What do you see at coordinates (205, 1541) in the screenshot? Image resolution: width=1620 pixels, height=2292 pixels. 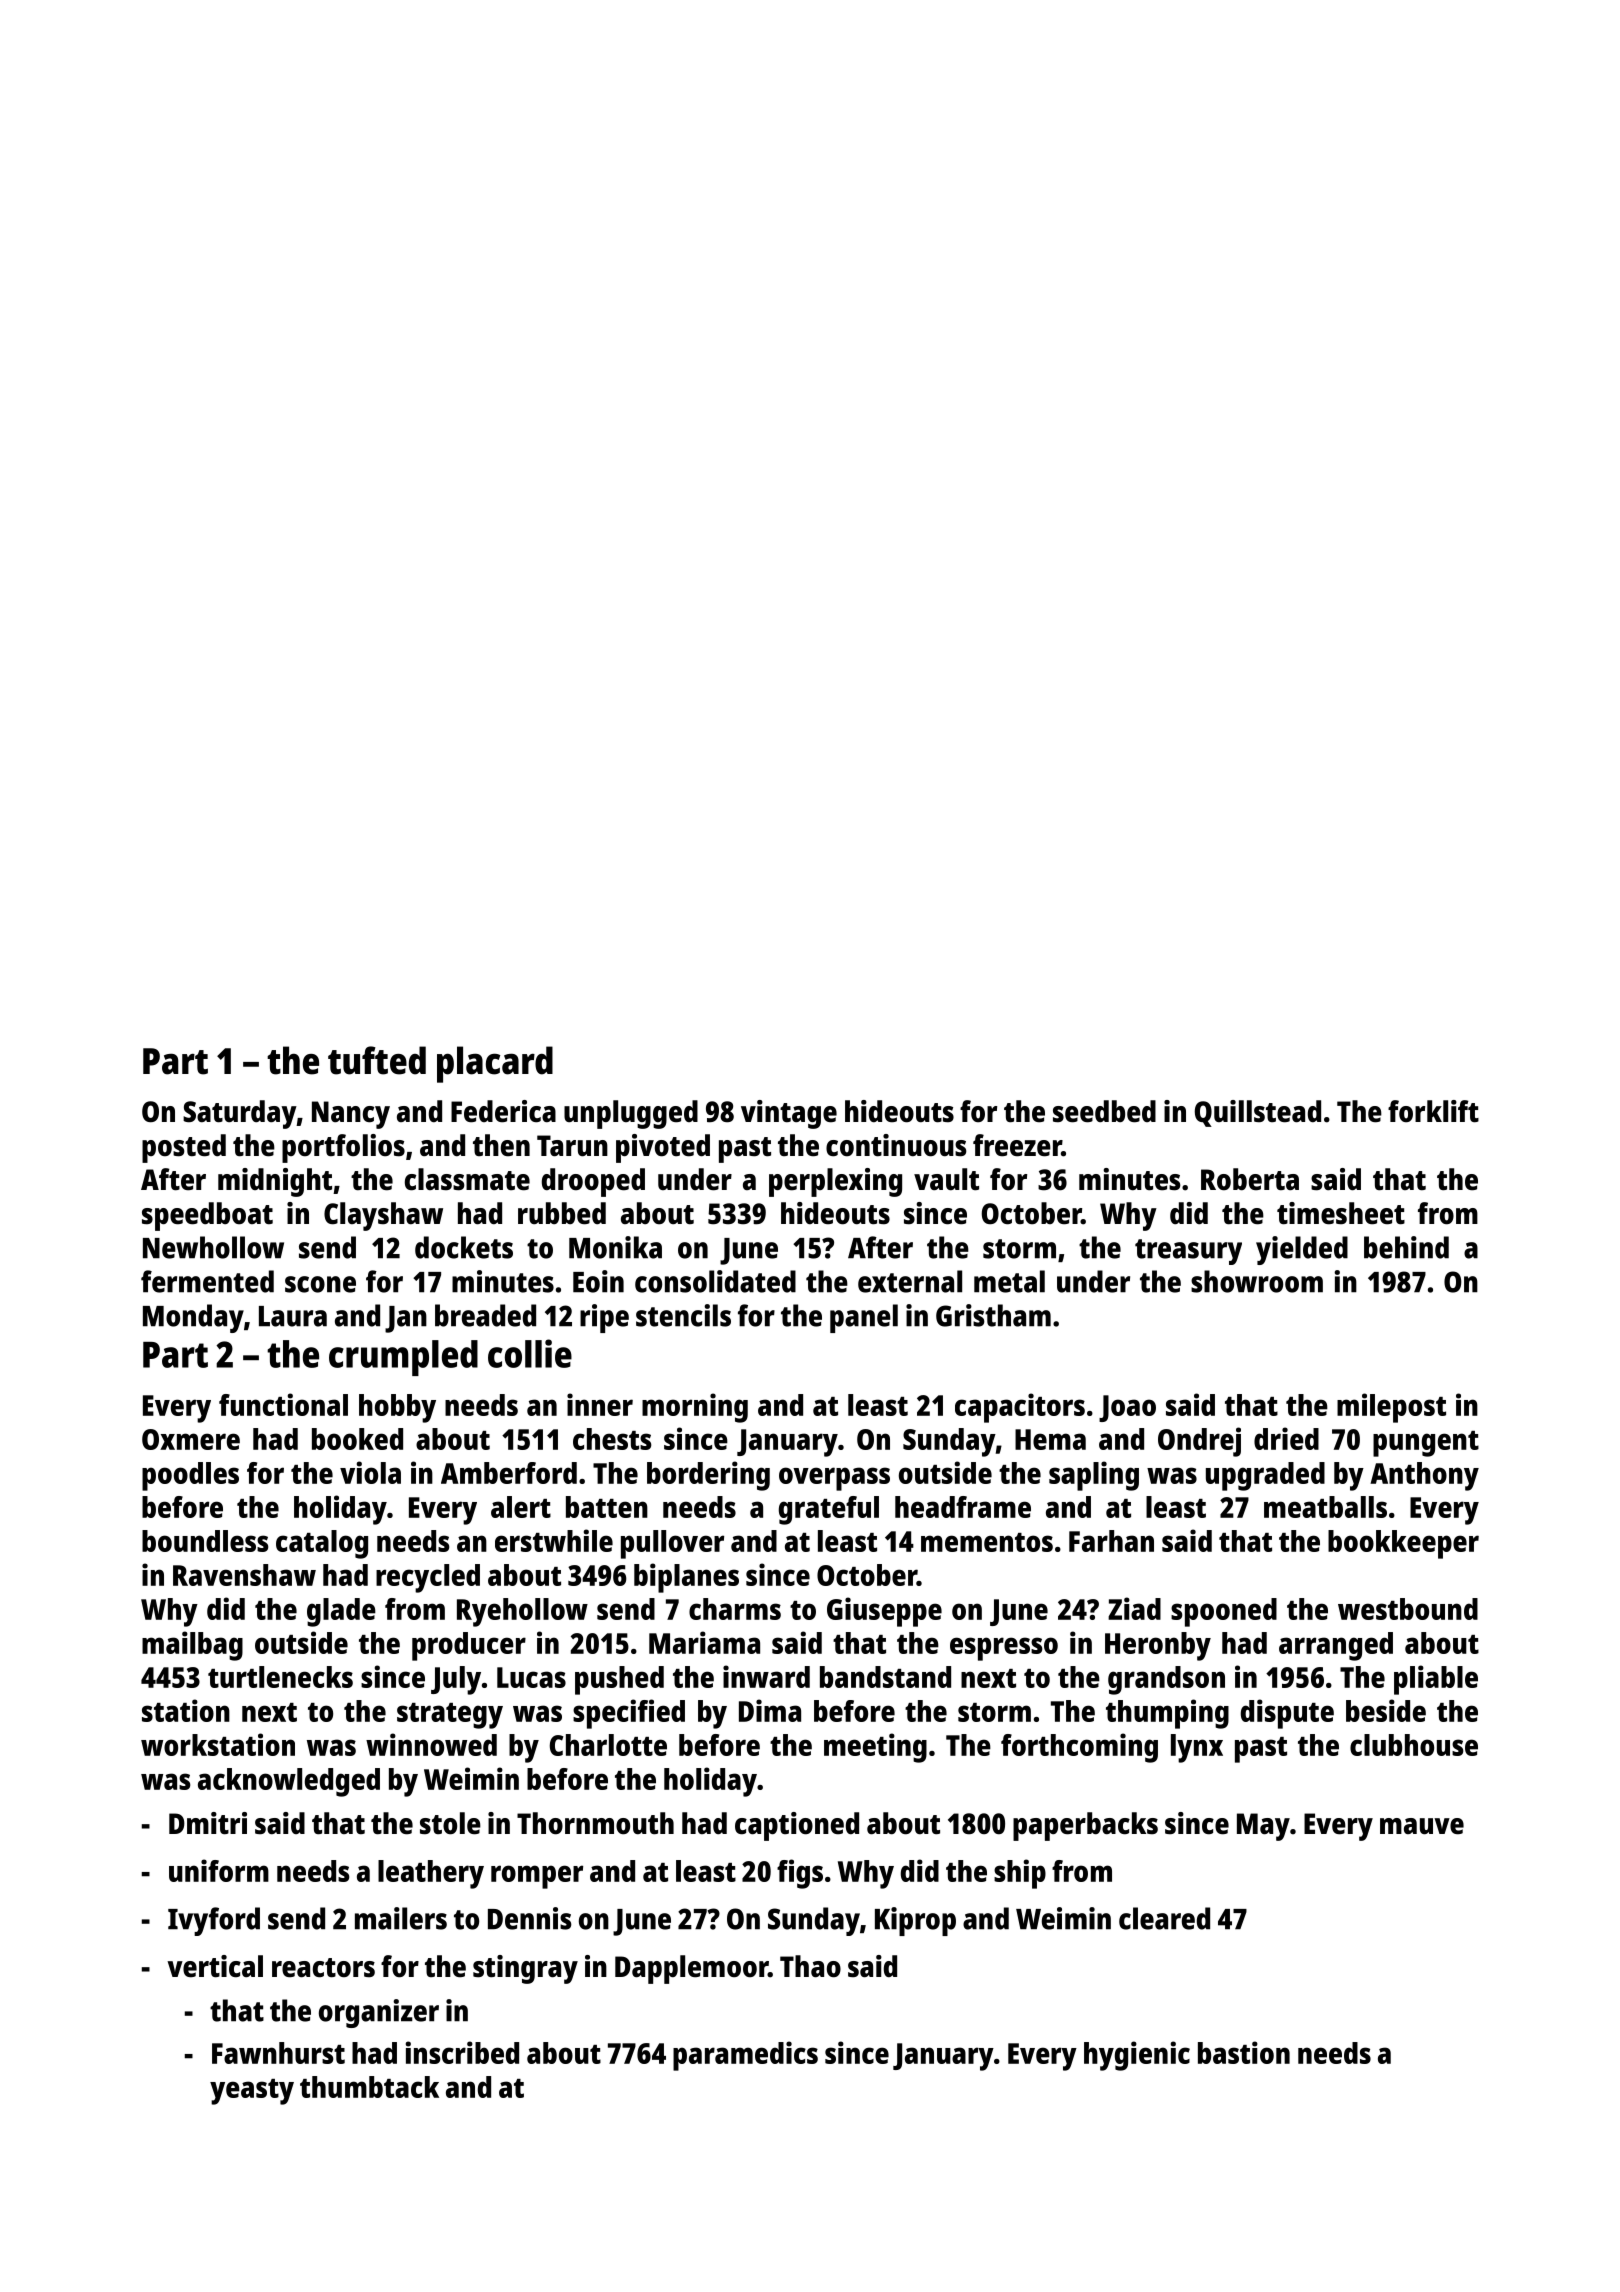 I see `boundless` at bounding box center [205, 1541].
